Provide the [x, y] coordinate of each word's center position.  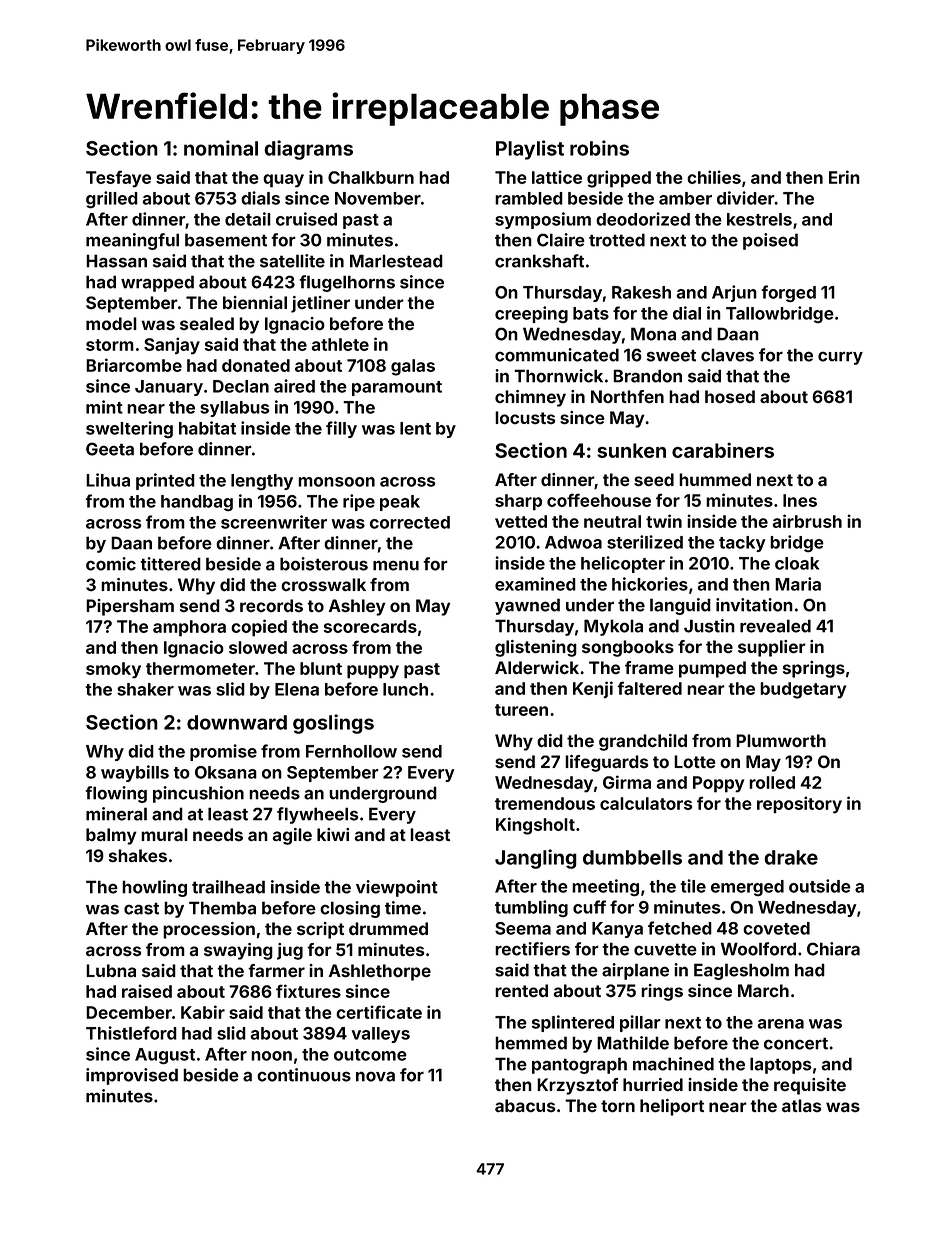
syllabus [235, 409]
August [165, 1056]
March [763, 990]
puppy [373, 672]
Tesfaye [118, 179]
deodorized [643, 219]
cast [141, 908]
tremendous [545, 803]
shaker [145, 689]
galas [413, 367]
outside [820, 886]
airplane [635, 971]
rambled [529, 198]
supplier [772, 648]
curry [840, 358]
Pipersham [130, 607]
